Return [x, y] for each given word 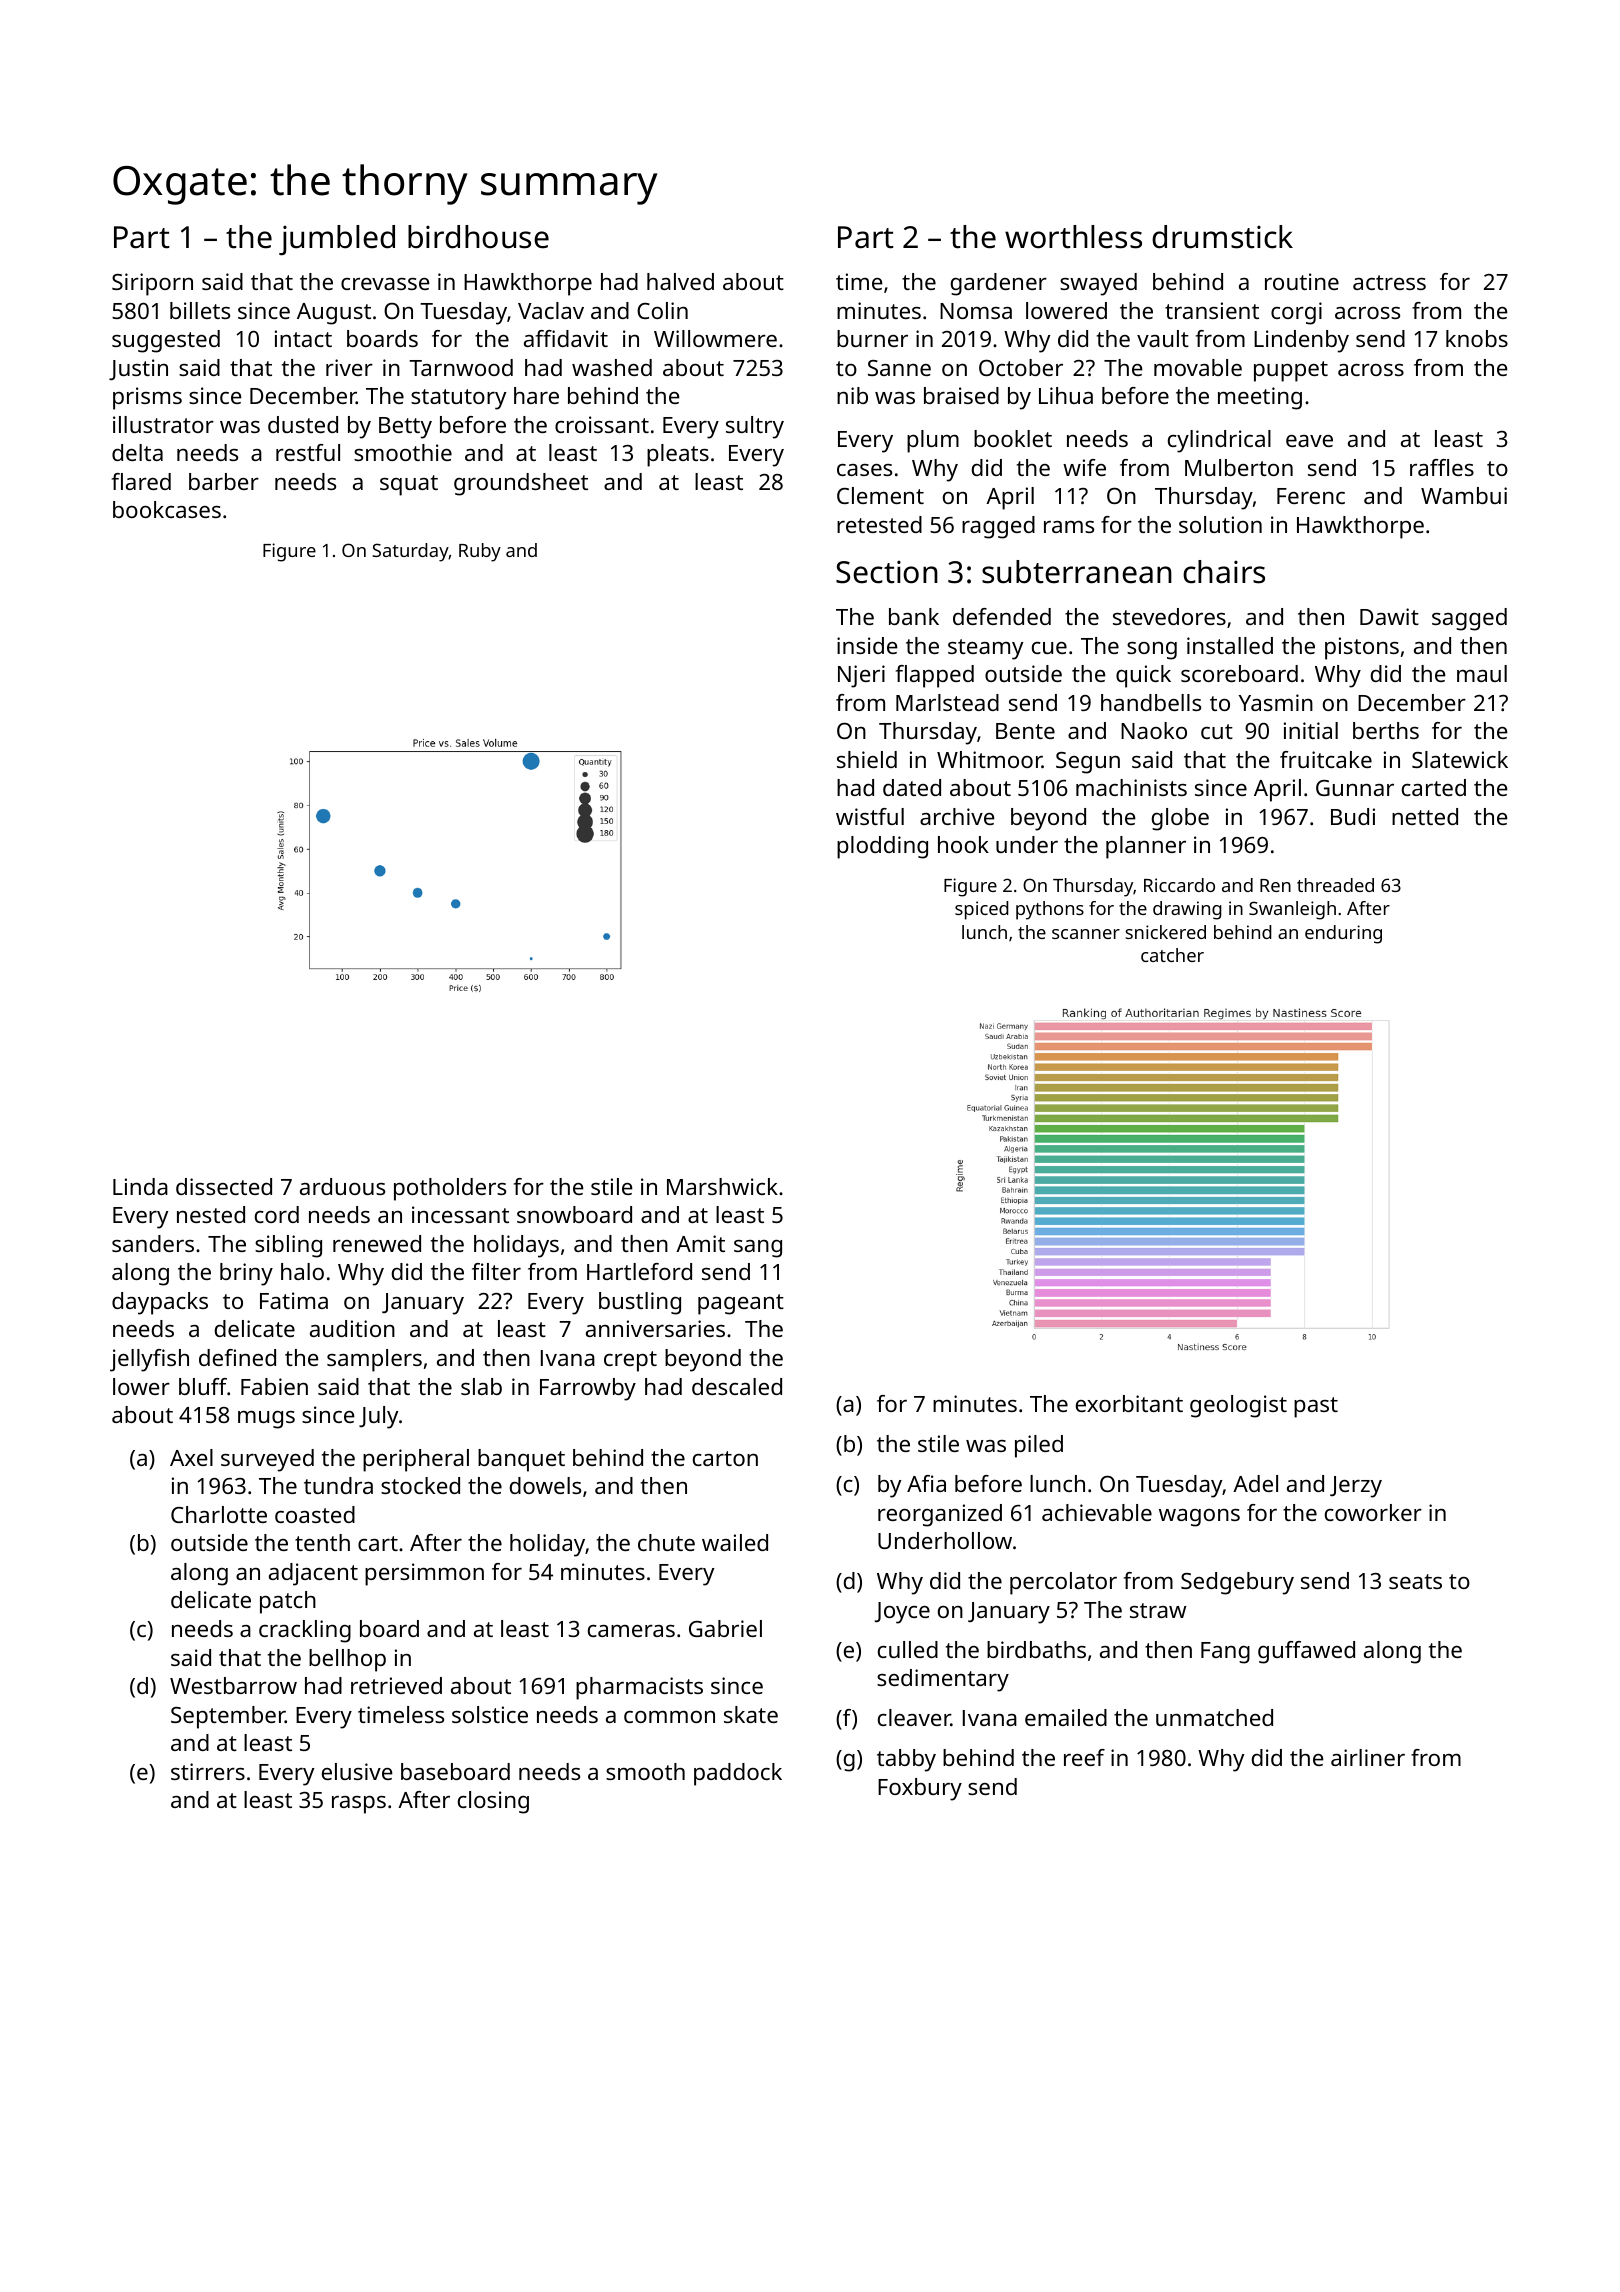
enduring [1343, 934]
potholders [450, 1189]
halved [680, 281]
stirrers [208, 1771]
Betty [405, 428]
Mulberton [1239, 467]
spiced [982, 910]
